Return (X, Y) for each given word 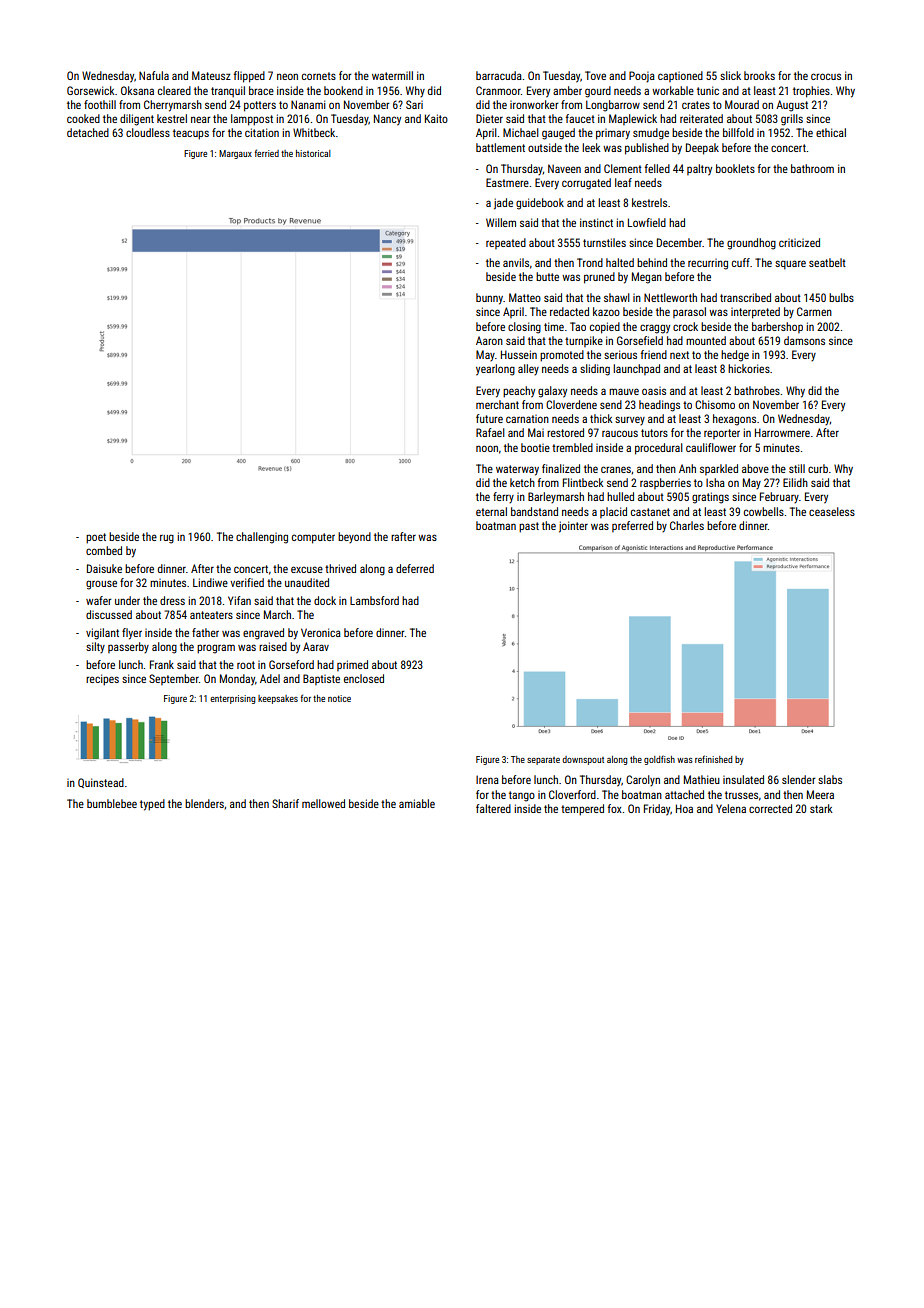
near (201, 119)
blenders (204, 803)
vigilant (102, 634)
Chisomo (715, 404)
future (489, 418)
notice (339, 698)
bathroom (812, 168)
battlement (500, 147)
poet (96, 538)
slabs (830, 779)
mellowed (323, 803)
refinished (713, 759)
